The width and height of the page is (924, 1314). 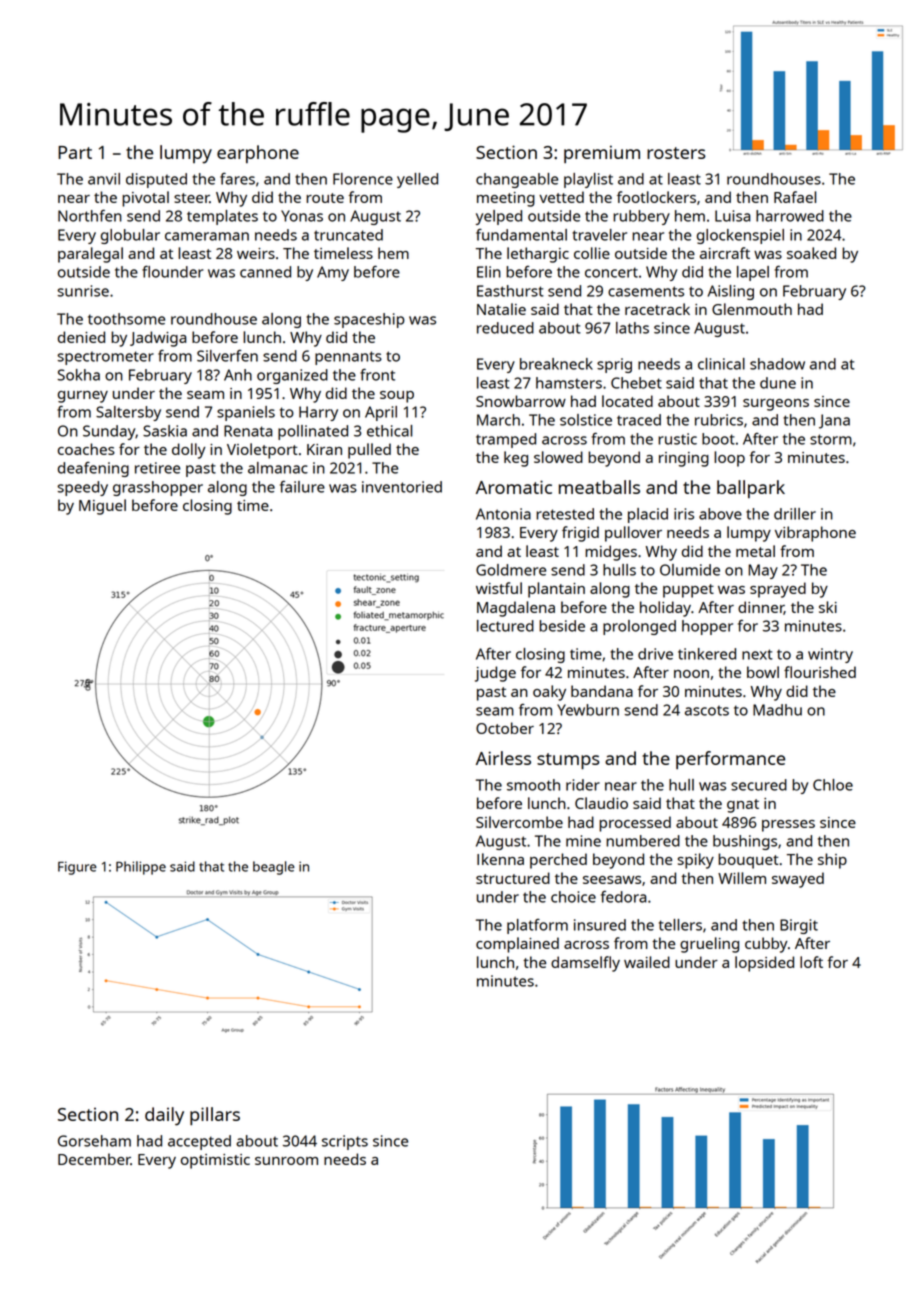 I want to click on Airless, so click(x=503, y=758).
